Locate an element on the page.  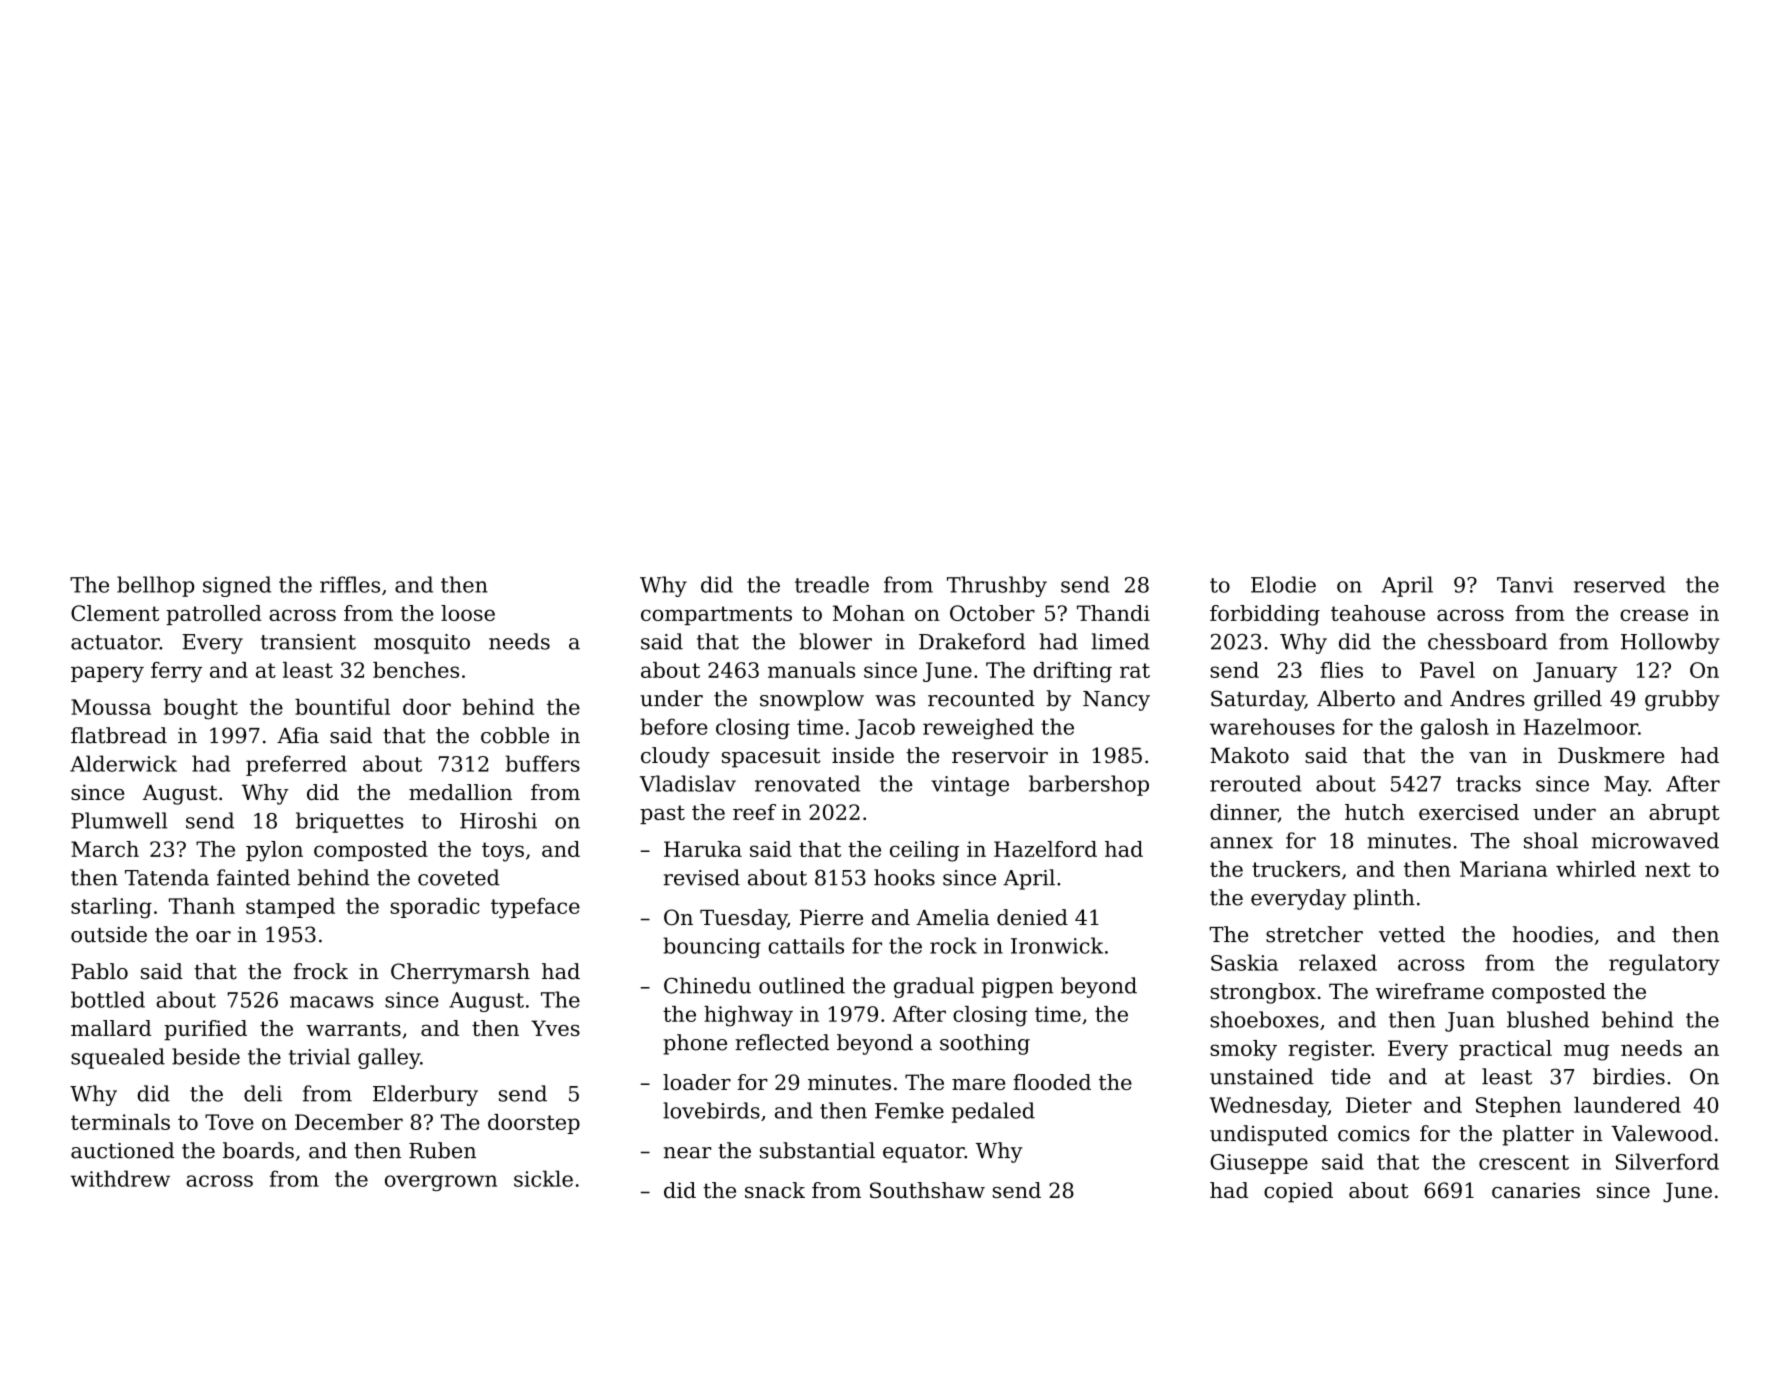
truckers is located at coordinates (1296, 869).
